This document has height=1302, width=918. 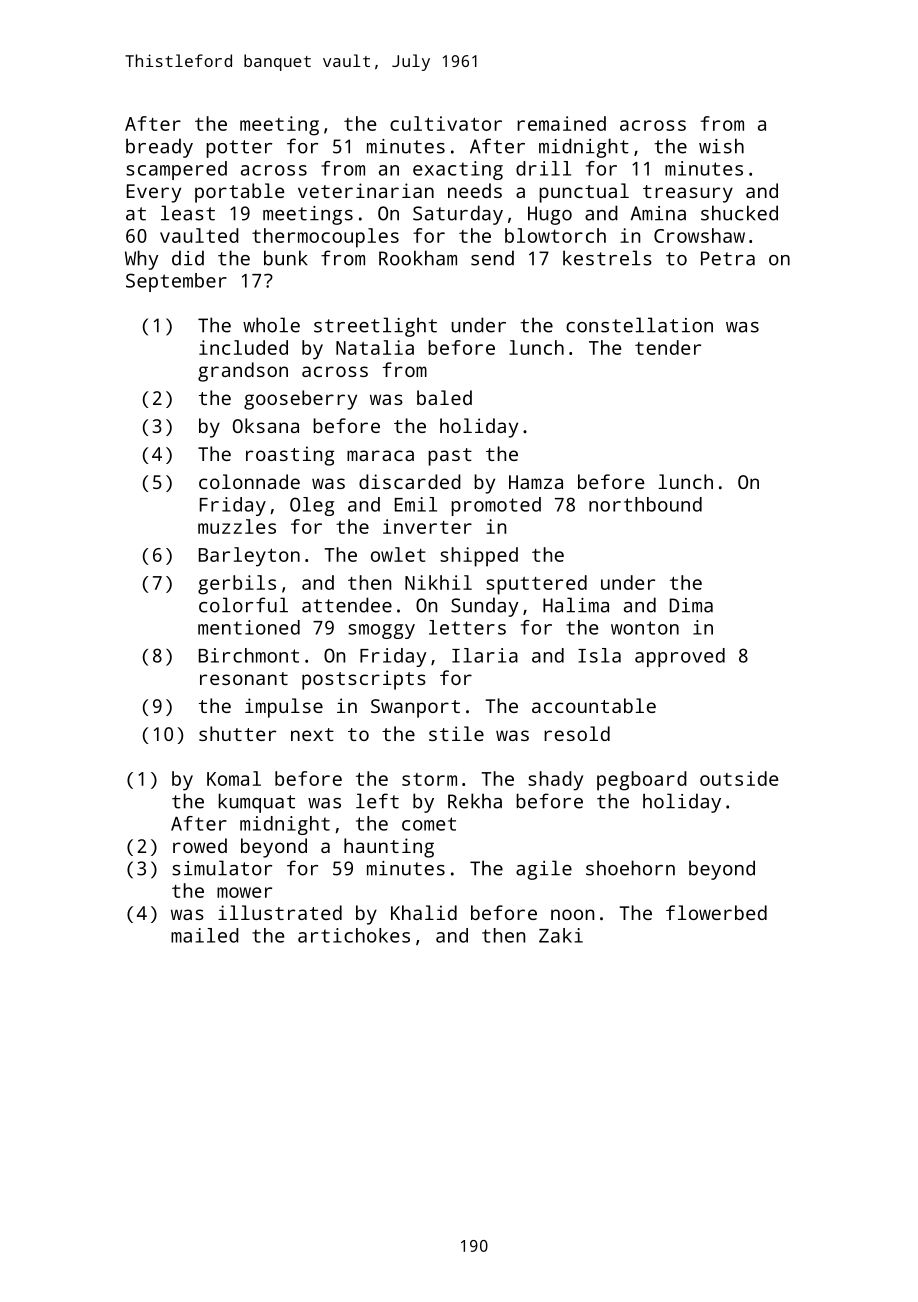 What do you see at coordinates (739, 778) in the document?
I see `outside` at bounding box center [739, 778].
